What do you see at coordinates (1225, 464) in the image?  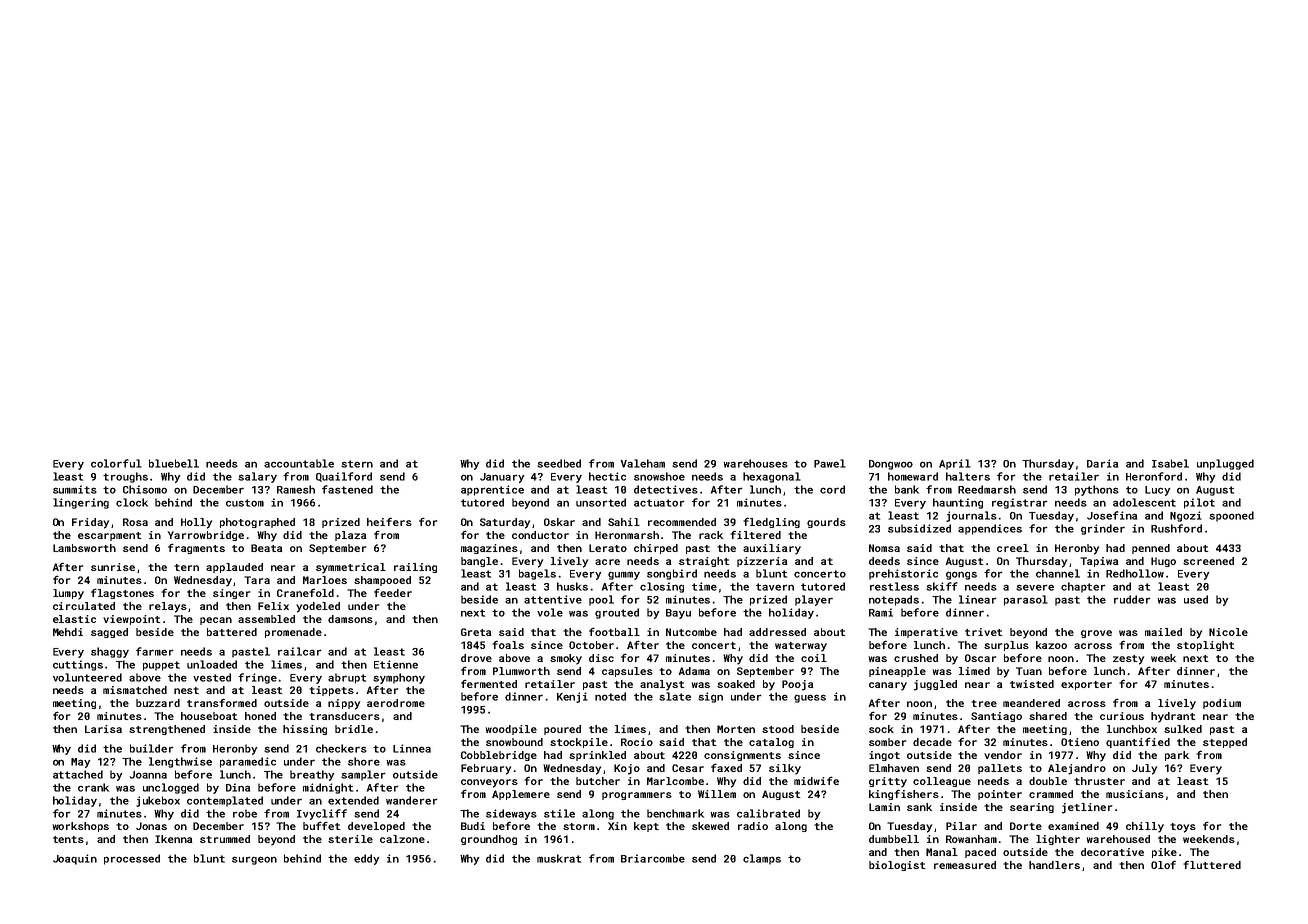 I see `unplugged` at bounding box center [1225, 464].
